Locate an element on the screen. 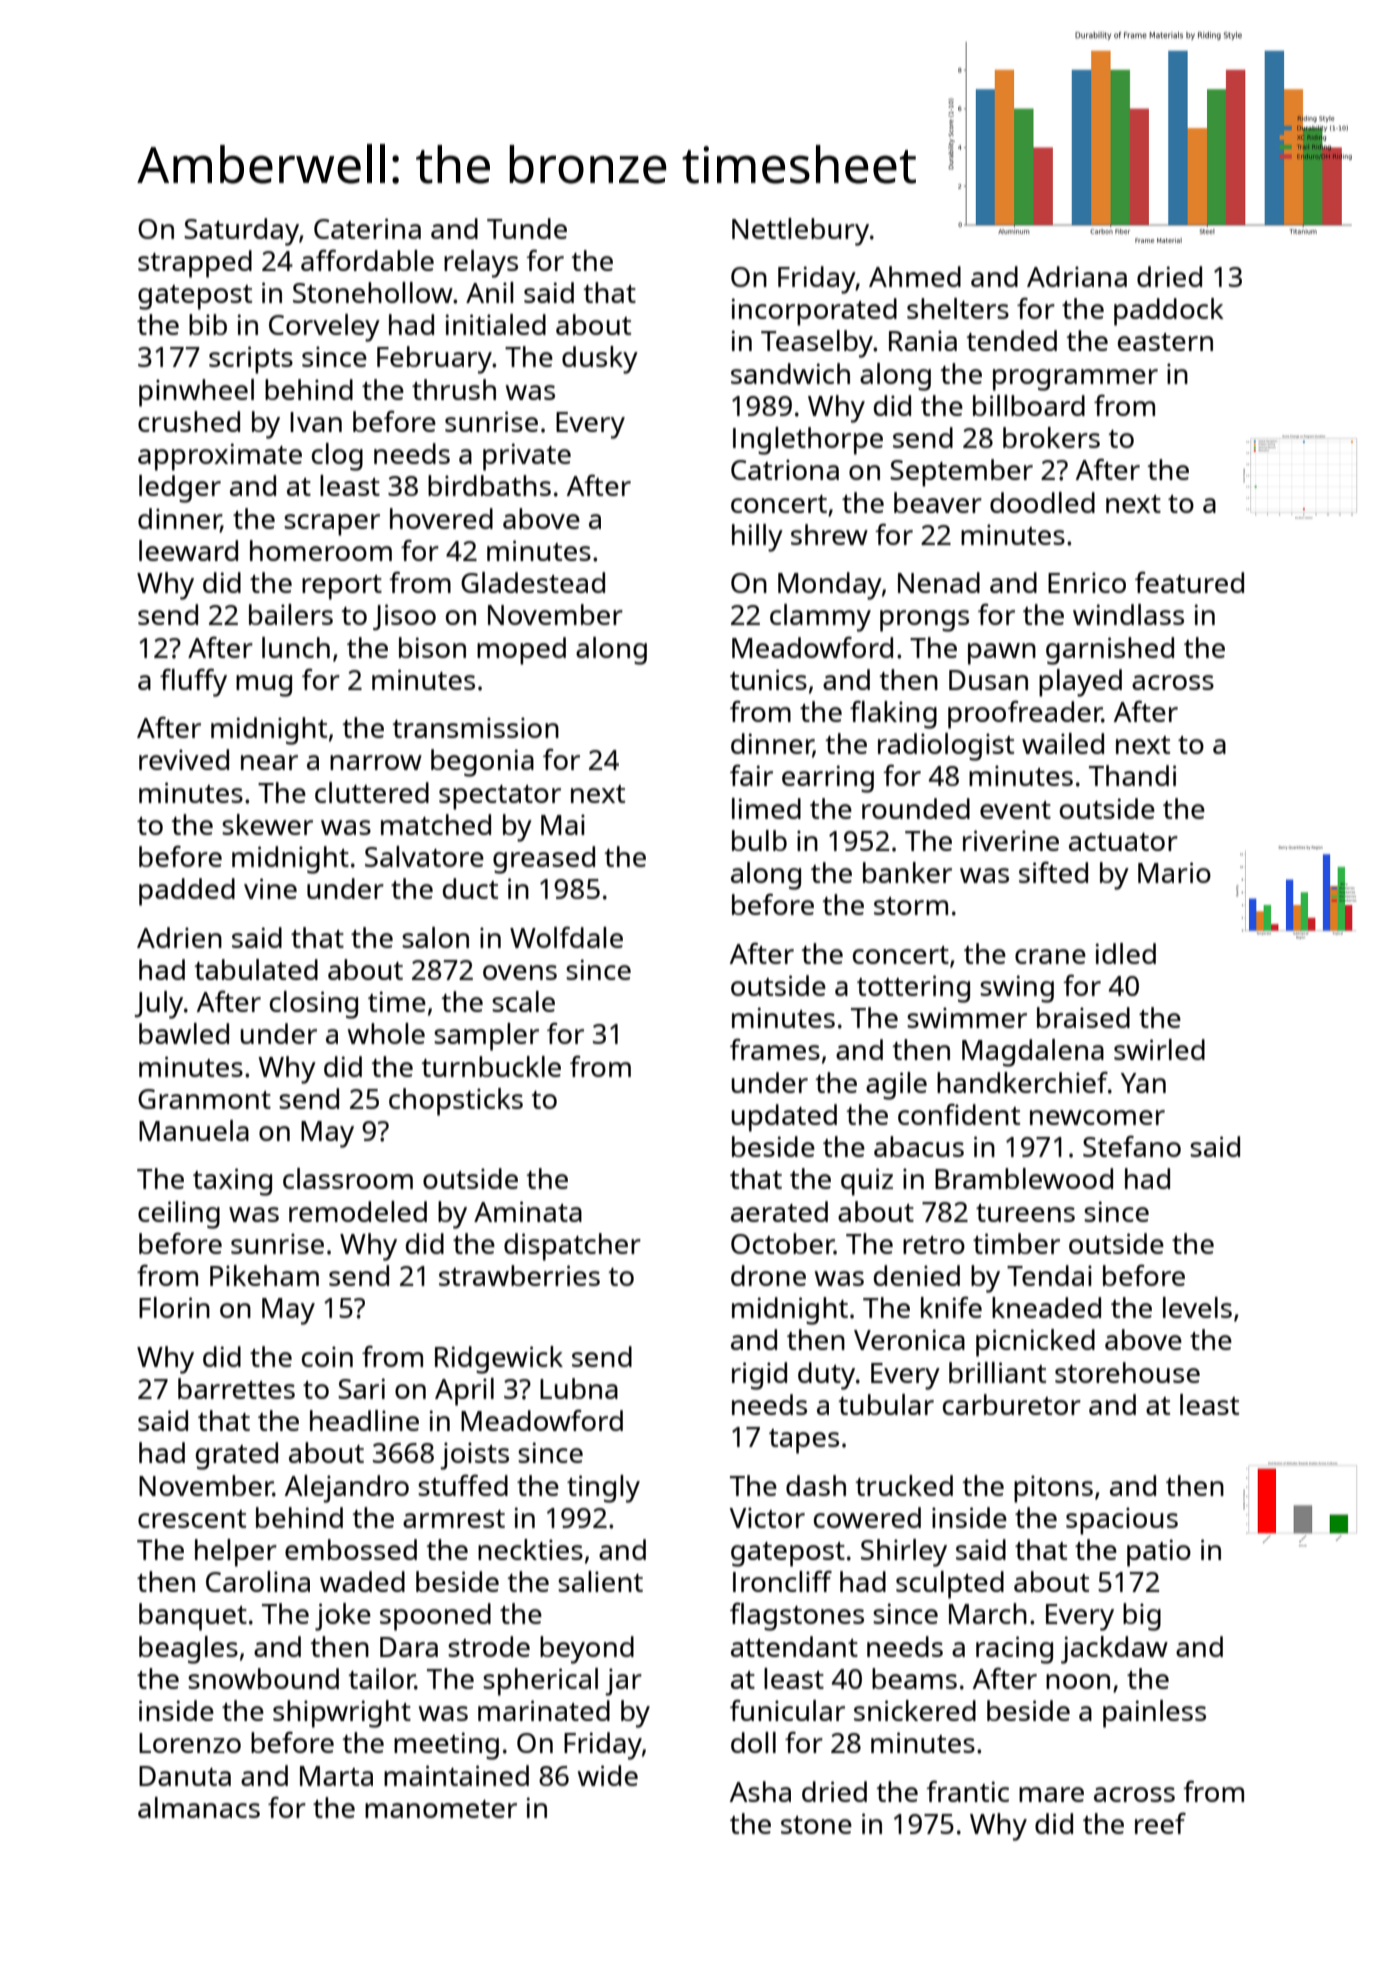  Aminata is located at coordinates (528, 1211).
